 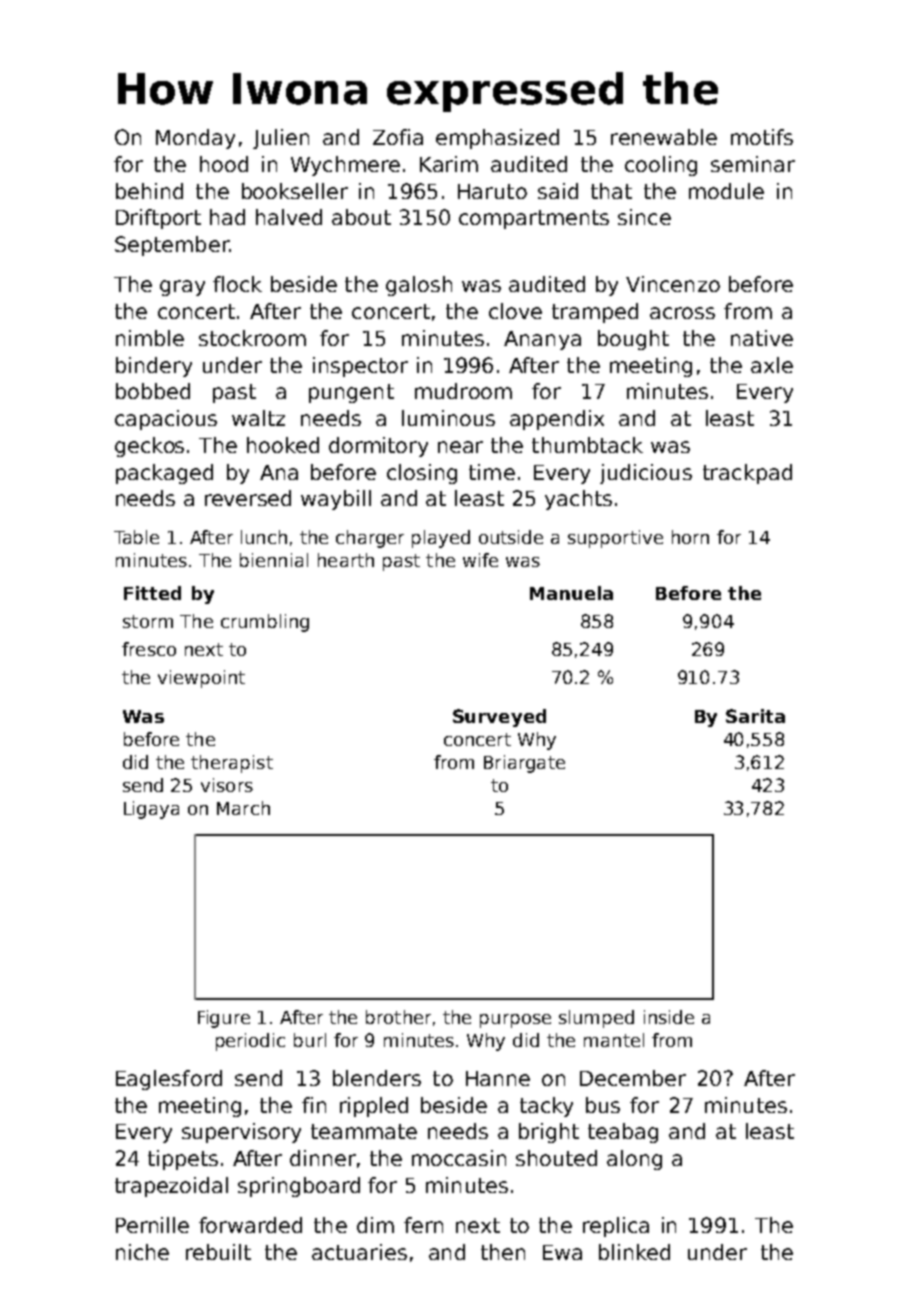 I want to click on across, so click(x=682, y=313).
